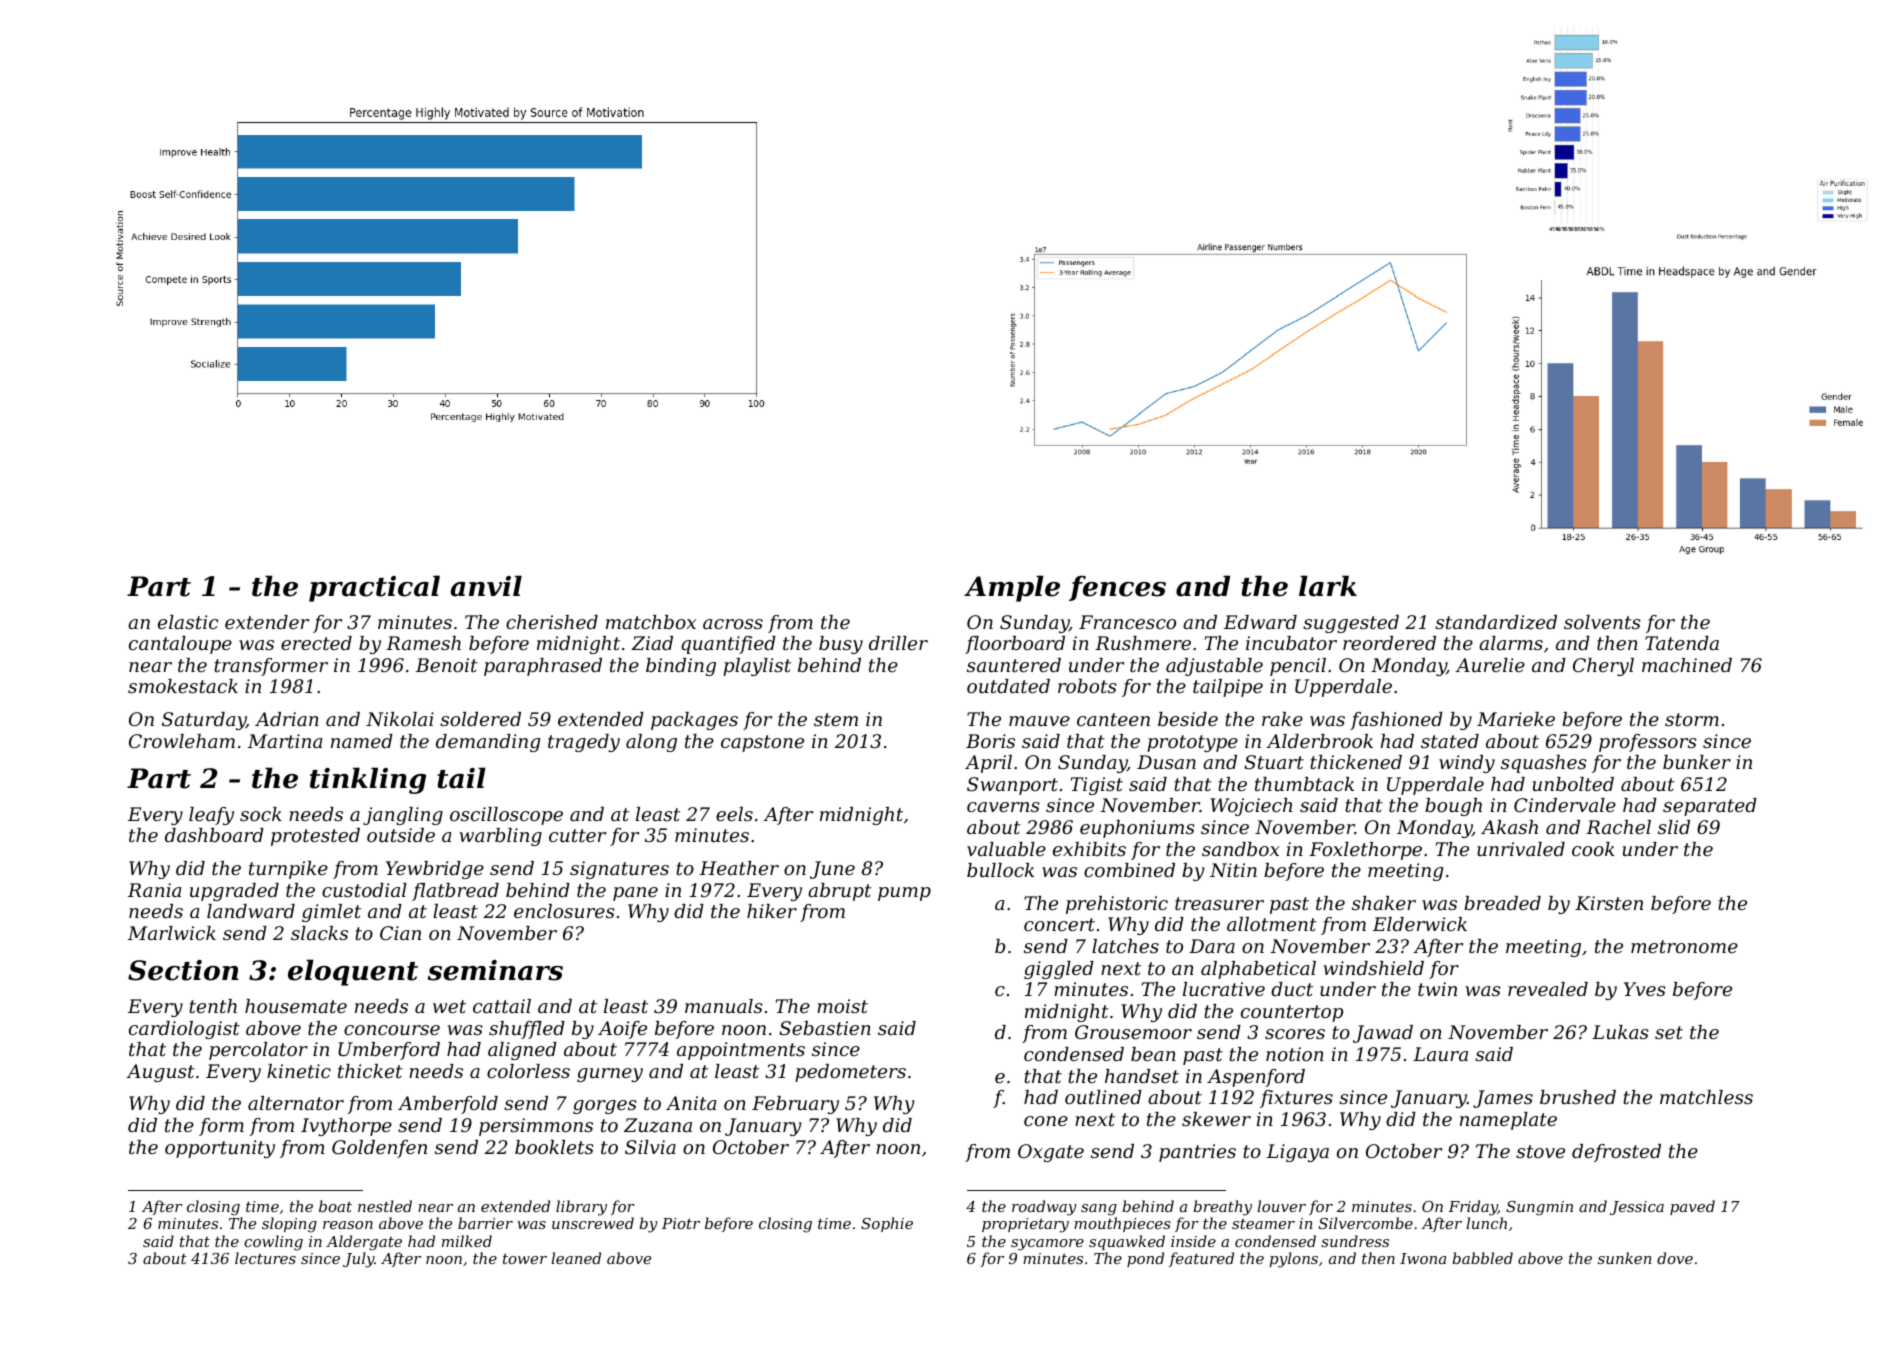 This screenshot has height=1345, width=1902. What do you see at coordinates (1008, 686) in the screenshot?
I see `outdated` at bounding box center [1008, 686].
